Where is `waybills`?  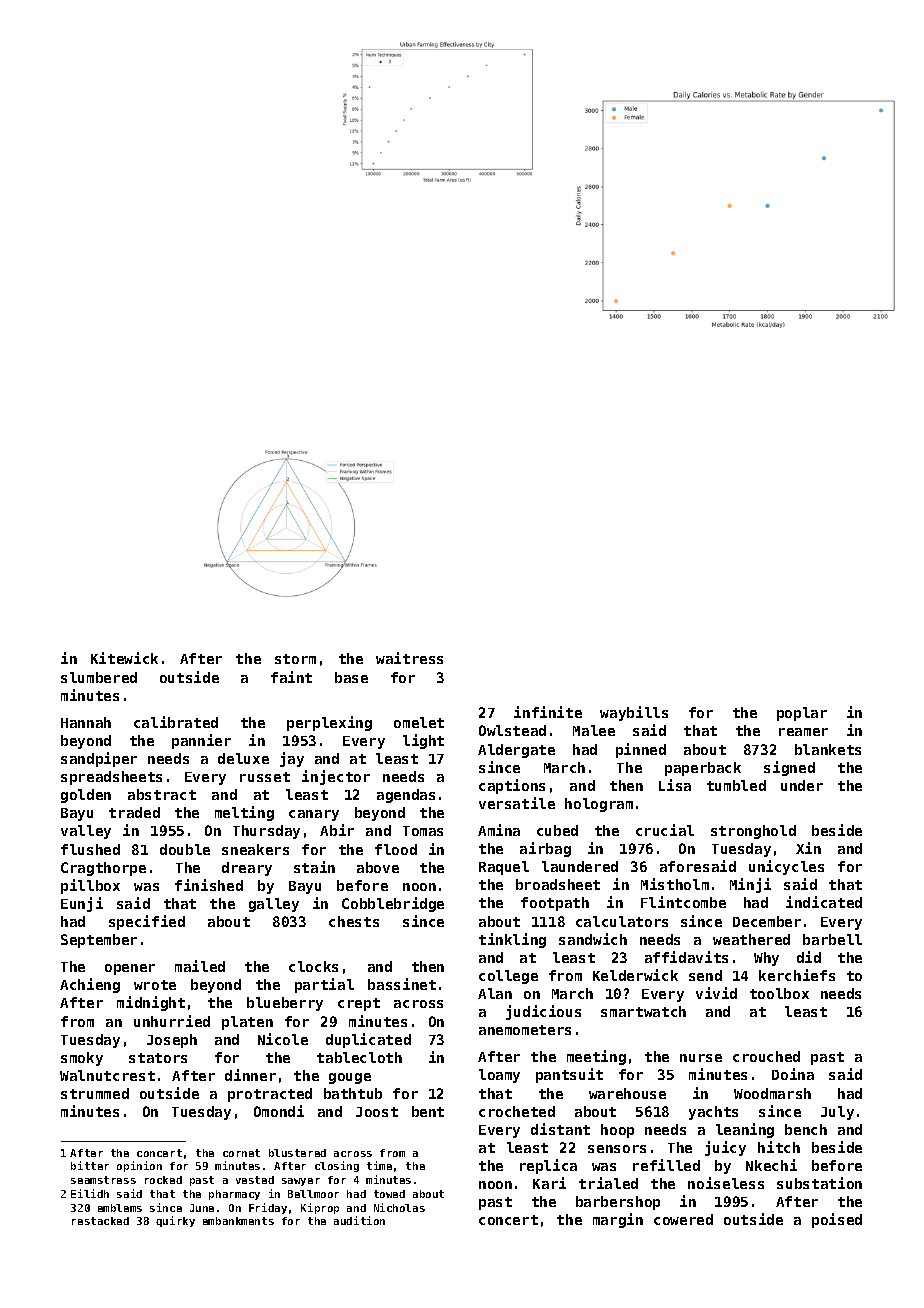
waybills is located at coordinates (634, 713).
